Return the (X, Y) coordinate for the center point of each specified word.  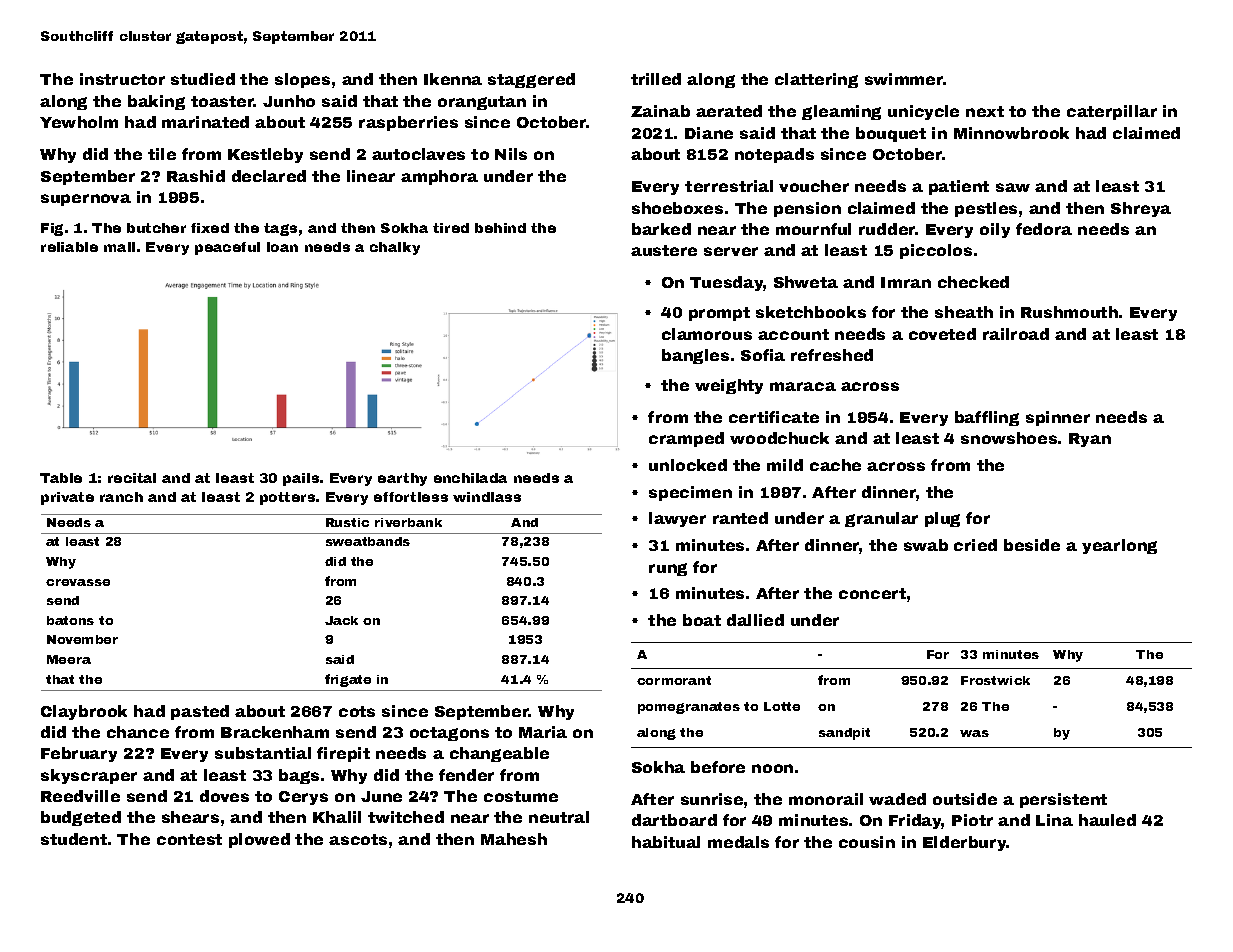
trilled (656, 79)
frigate (348, 680)
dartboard (674, 820)
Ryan (1090, 440)
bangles (695, 356)
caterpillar (1112, 112)
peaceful (227, 248)
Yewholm (79, 122)
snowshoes (1009, 438)
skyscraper (89, 776)
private (67, 498)
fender (466, 775)
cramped (686, 439)
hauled (1107, 820)
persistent (1063, 800)
